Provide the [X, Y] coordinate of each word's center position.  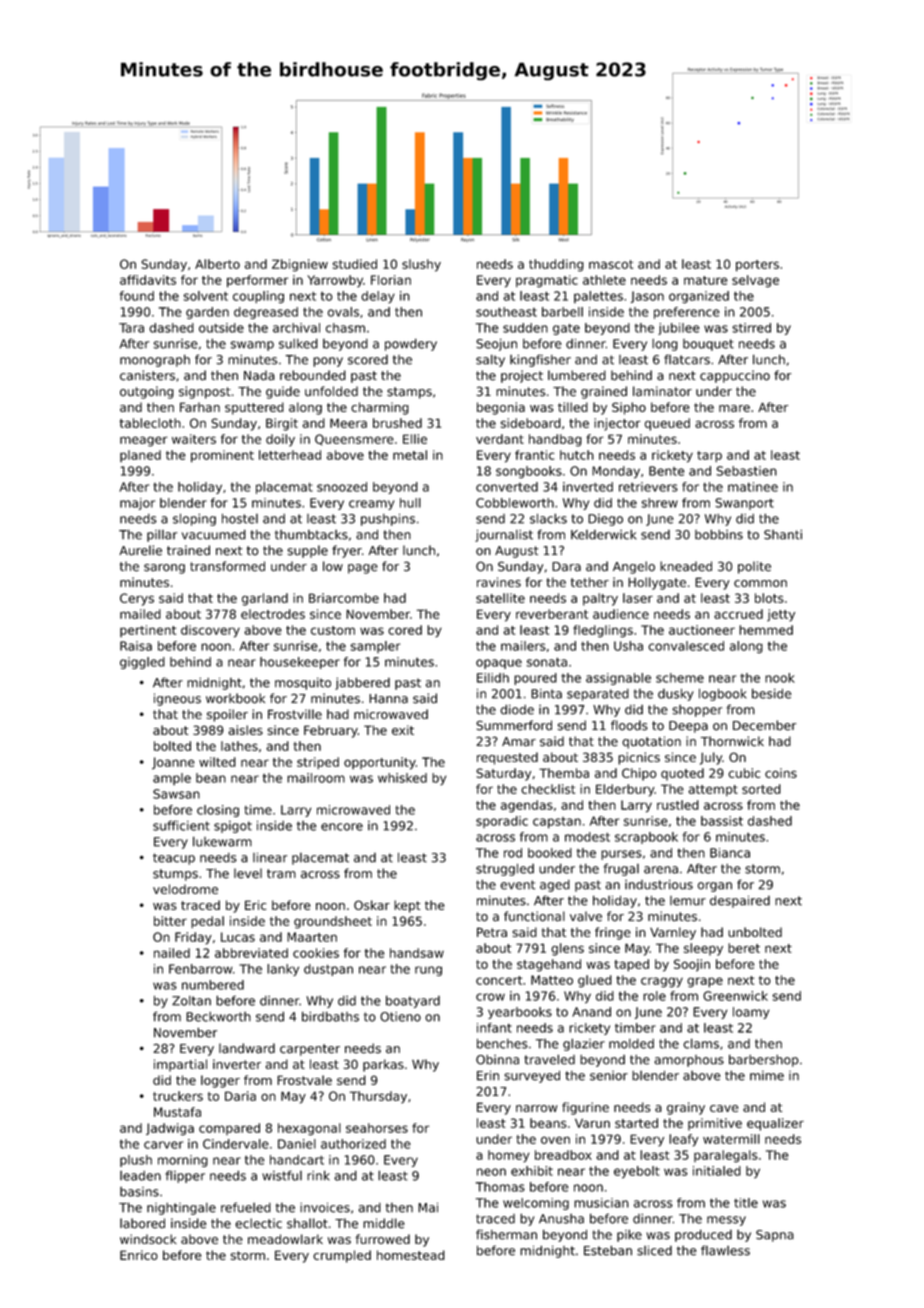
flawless [725, 1250]
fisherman [506, 1234]
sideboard [531, 423]
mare [734, 408]
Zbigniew [300, 265]
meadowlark [285, 1239]
